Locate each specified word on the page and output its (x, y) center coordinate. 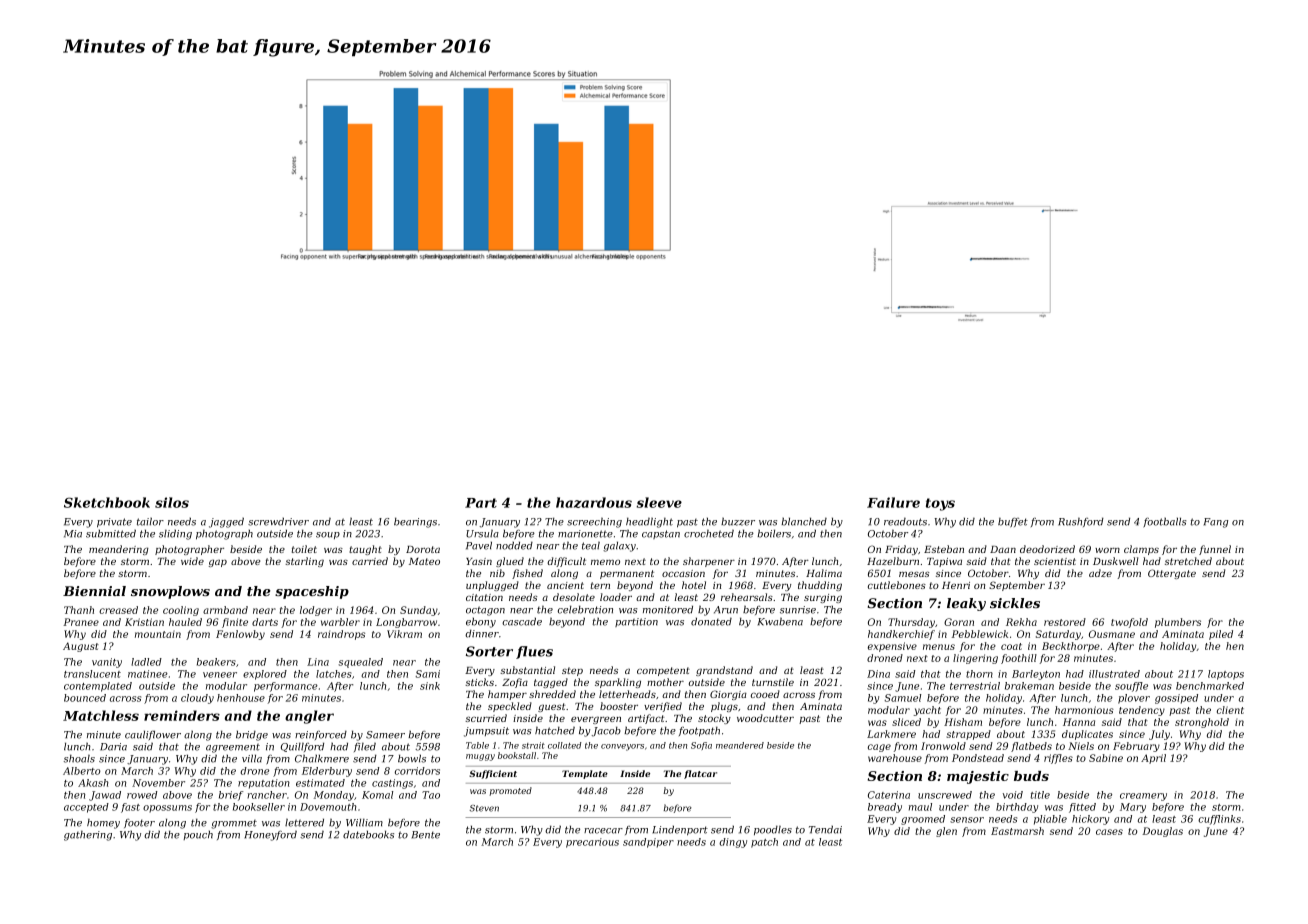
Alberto (82, 771)
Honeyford (270, 836)
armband (225, 610)
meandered (740, 745)
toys (940, 504)
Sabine (1106, 758)
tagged (551, 683)
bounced (85, 698)
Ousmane (1112, 634)
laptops (1226, 675)
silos (172, 502)
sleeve (659, 502)
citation (484, 597)
